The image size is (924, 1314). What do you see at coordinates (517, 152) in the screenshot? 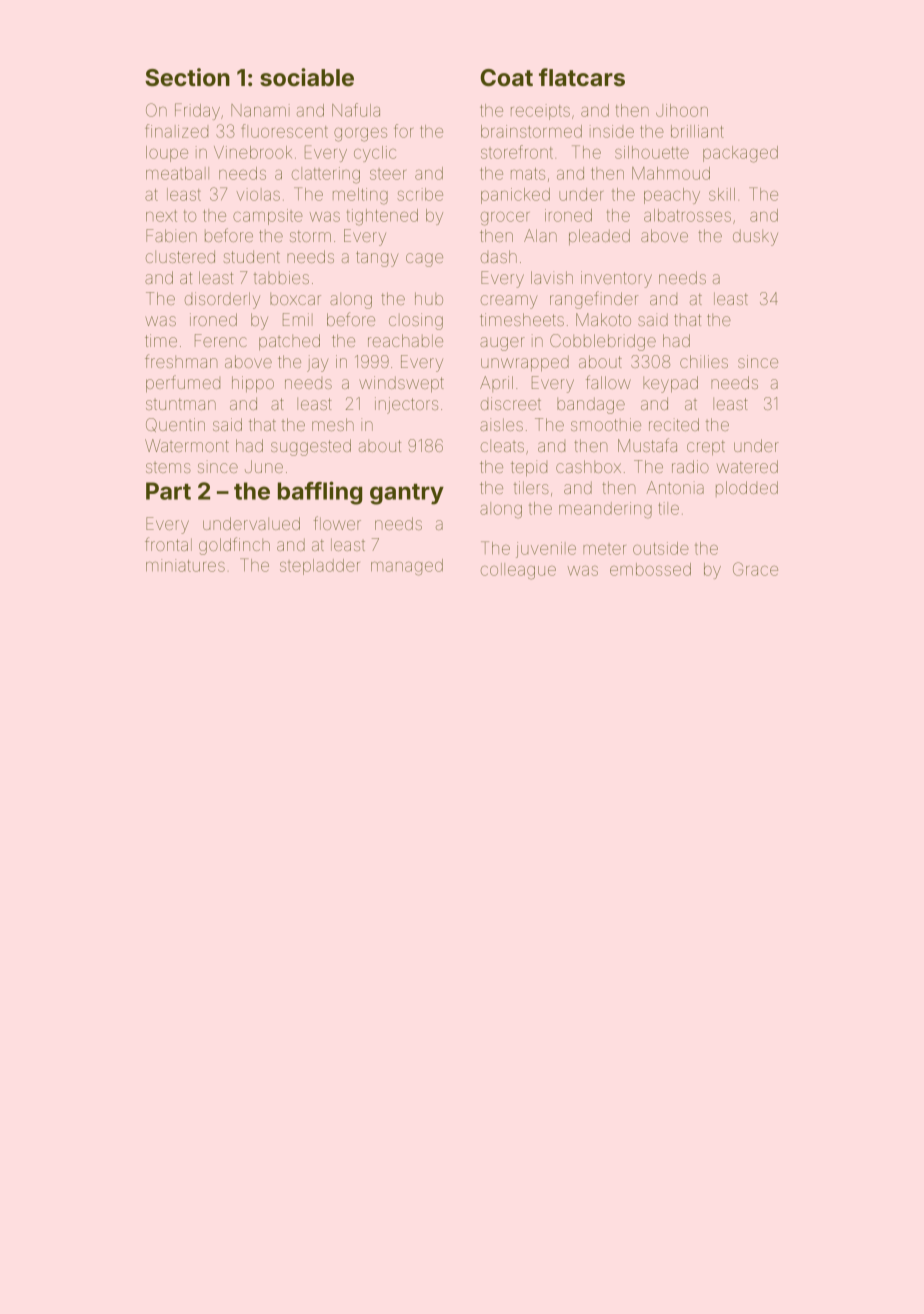
I see `storefront` at bounding box center [517, 152].
